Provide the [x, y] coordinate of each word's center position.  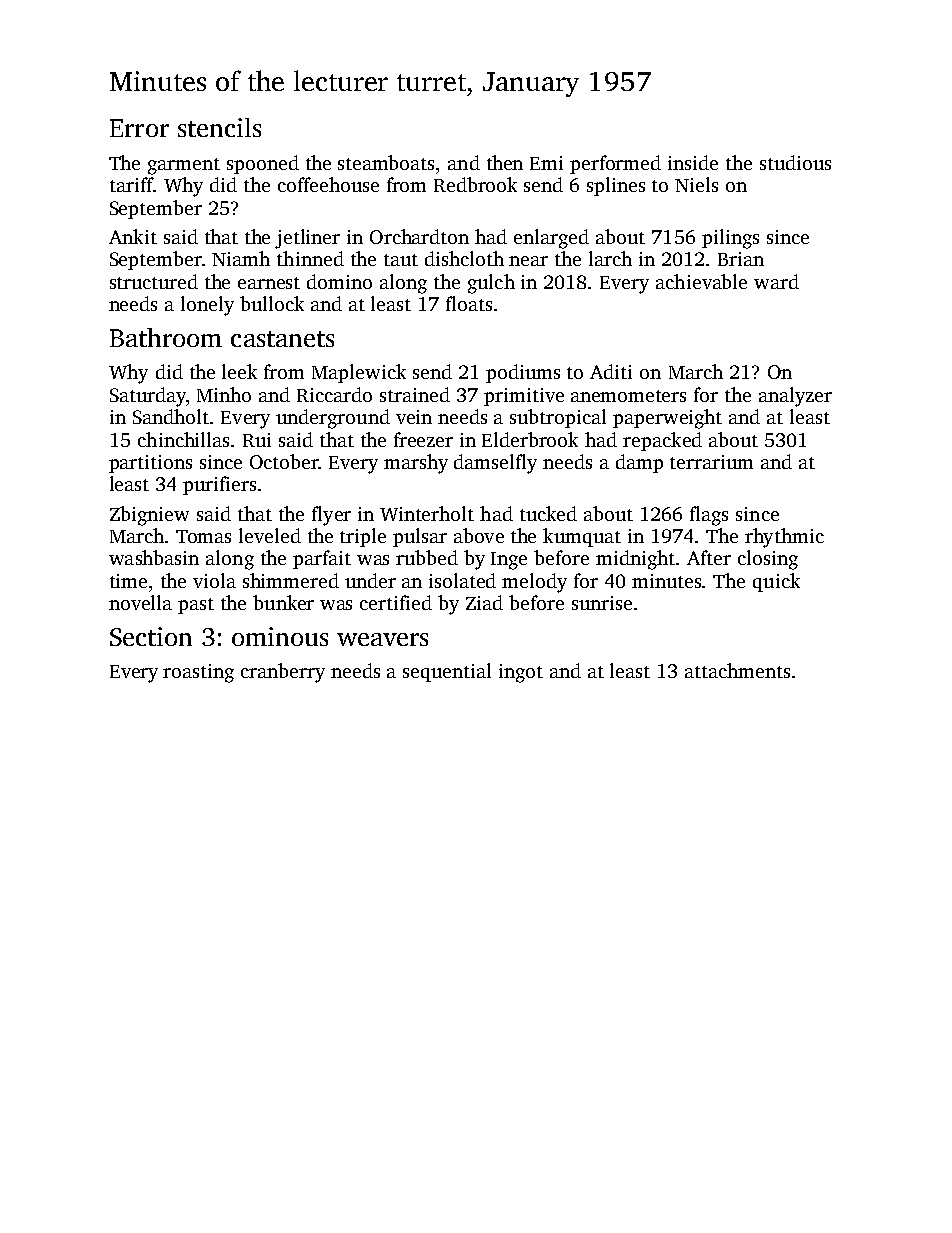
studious [795, 162]
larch [610, 258]
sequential [447, 672]
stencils [219, 127]
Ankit [133, 236]
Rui [257, 440]
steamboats [386, 162]
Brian [741, 259]
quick [776, 582]
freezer [423, 439]
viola [214, 580]
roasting [198, 673]
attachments [737, 670]
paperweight [667, 419]
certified [396, 602]
